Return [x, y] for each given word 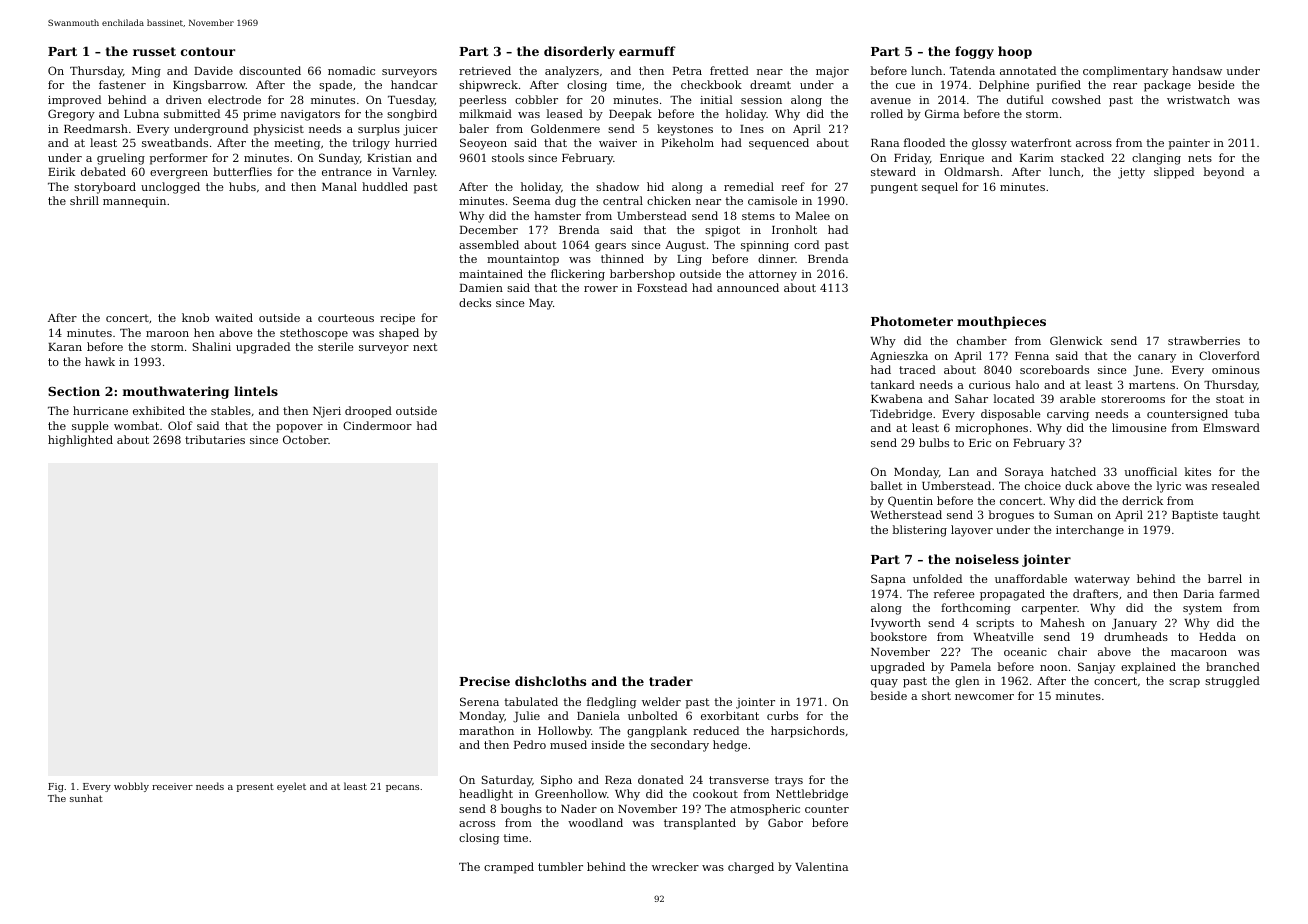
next [425, 347]
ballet [886, 485]
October [305, 439]
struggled [1232, 682]
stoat [1230, 399]
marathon [486, 730]
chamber [982, 340]
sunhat [86, 798]
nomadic [351, 70]
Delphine [1004, 86]
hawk [100, 361]
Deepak [630, 115]
